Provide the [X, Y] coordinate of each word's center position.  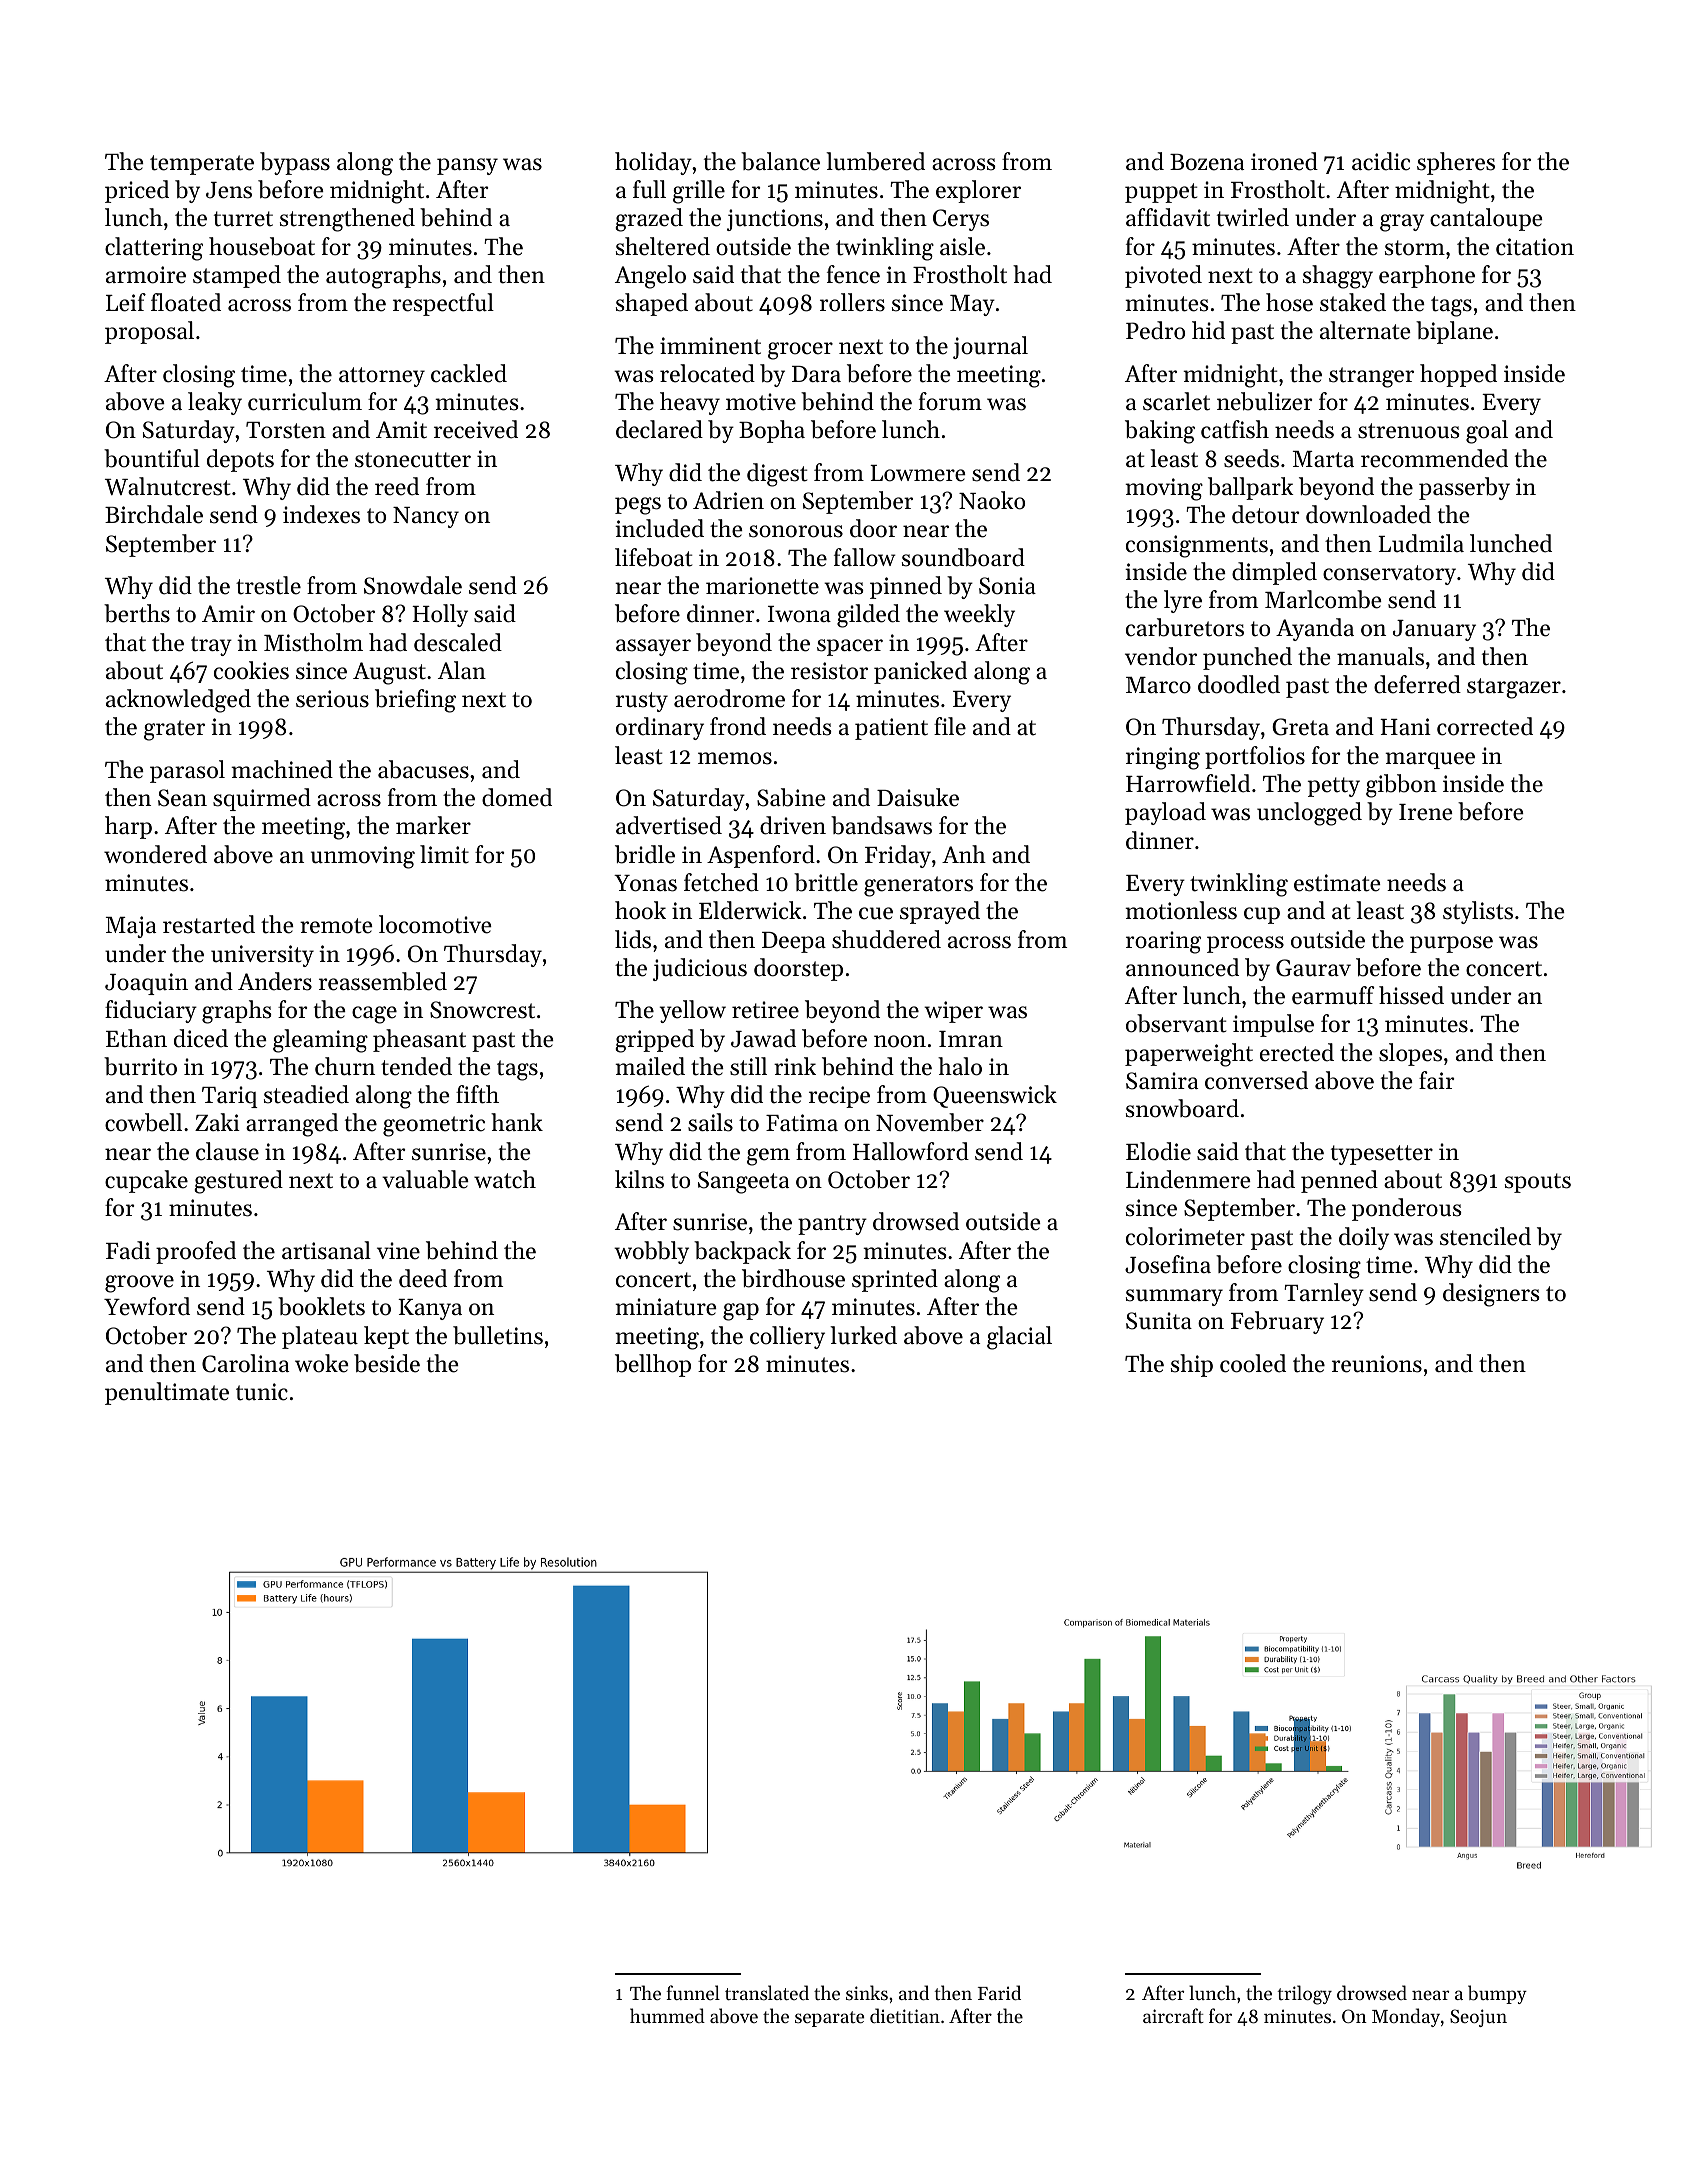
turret [243, 219]
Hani [1405, 726]
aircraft [1173, 2015]
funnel [693, 1992]
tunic [262, 1392]
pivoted [1163, 276]
